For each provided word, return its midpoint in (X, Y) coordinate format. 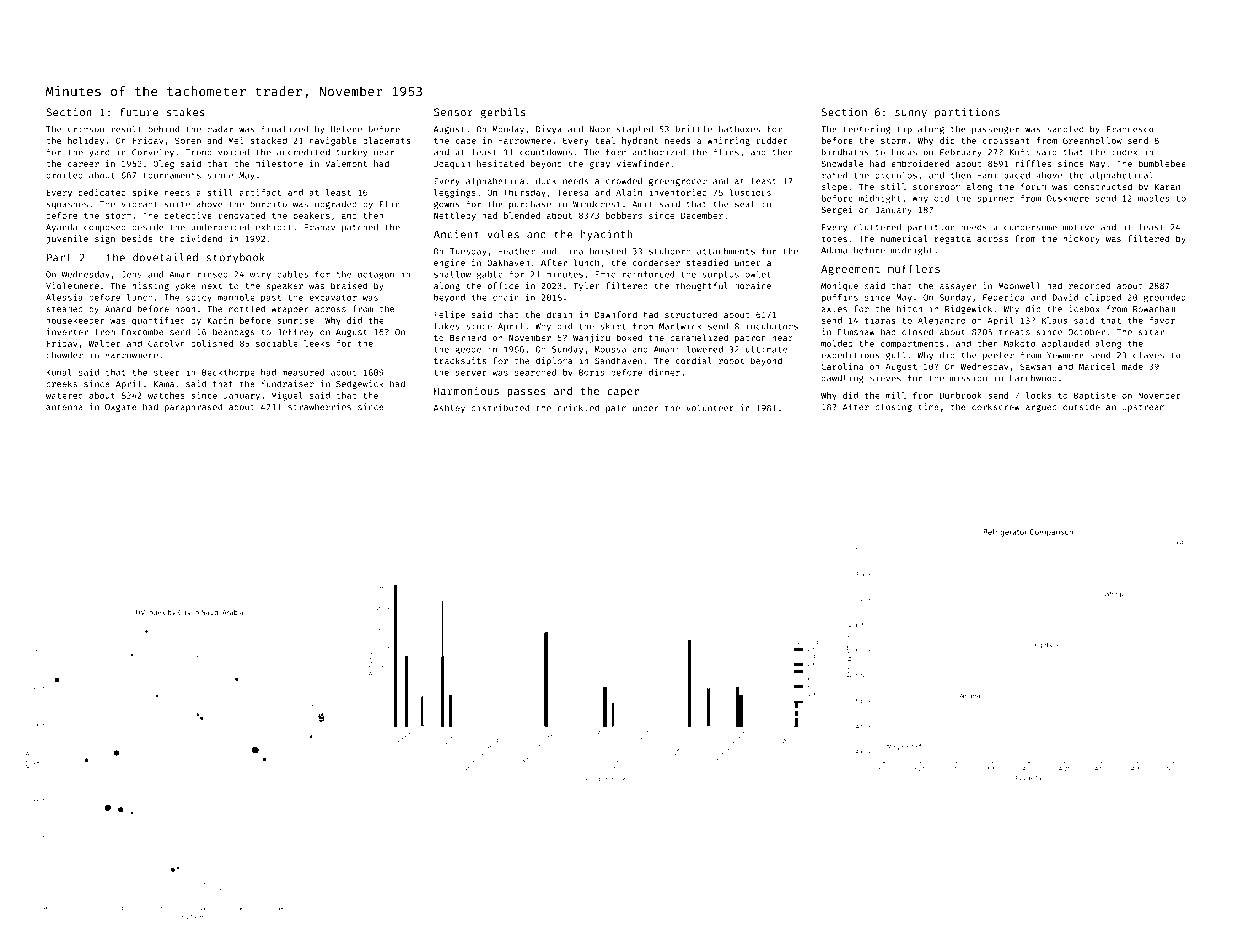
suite (177, 204)
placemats (386, 141)
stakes (185, 112)
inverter (67, 332)
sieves (885, 378)
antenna (64, 407)
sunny (911, 114)
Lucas (904, 152)
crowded (624, 181)
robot (731, 360)
